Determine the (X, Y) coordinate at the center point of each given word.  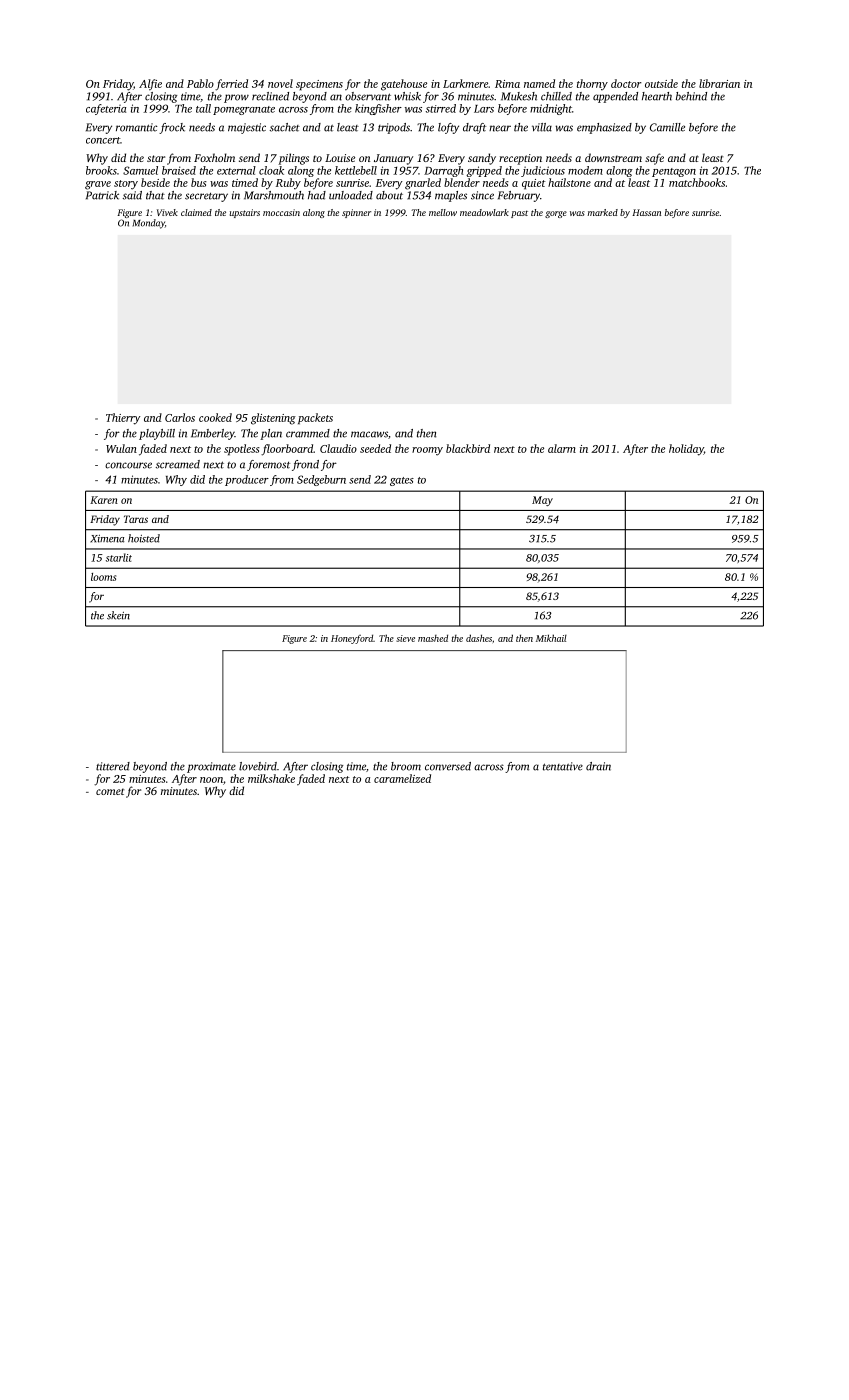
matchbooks (697, 182)
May (542, 501)
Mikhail (551, 638)
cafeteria (106, 109)
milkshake (271, 778)
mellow (443, 212)
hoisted (144, 538)
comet (110, 791)
